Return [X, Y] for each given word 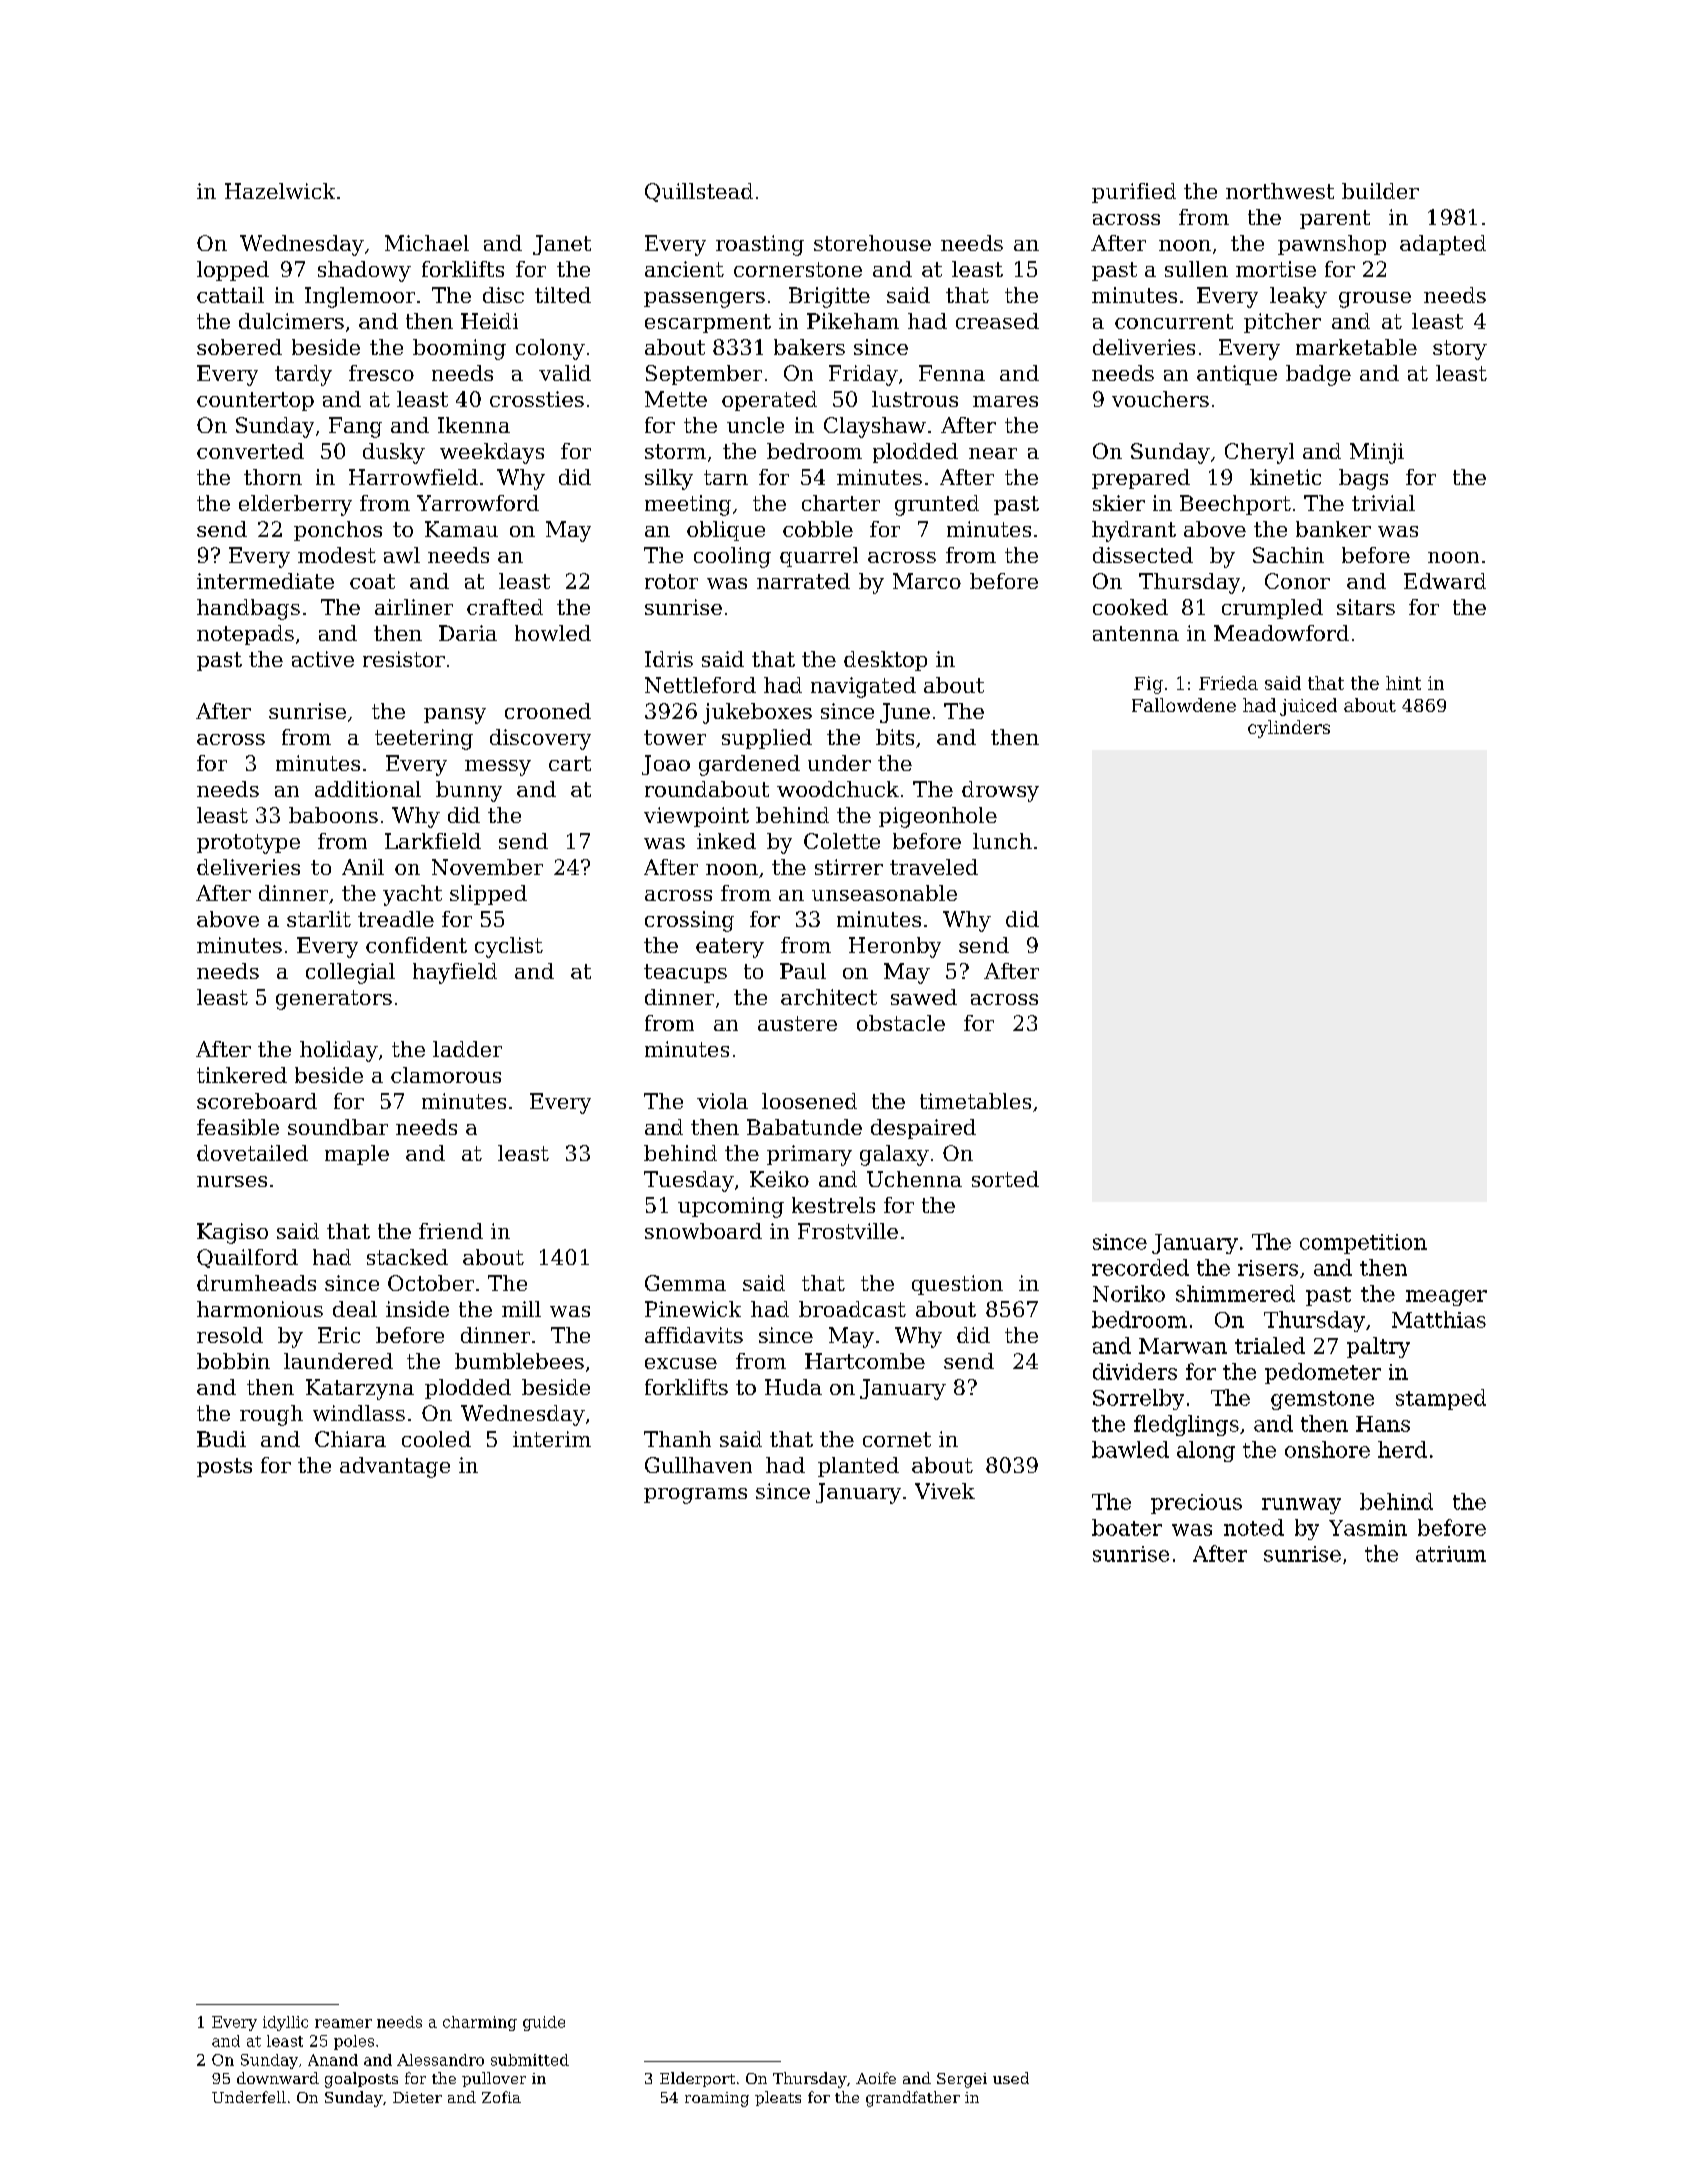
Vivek [945, 1491]
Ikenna [474, 425]
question [957, 1285]
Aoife [876, 2078]
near [993, 453]
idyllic [285, 2023]
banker [1333, 529]
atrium [1451, 1554]
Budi [221, 1439]
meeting [688, 505]
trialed [1270, 1345]
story [1460, 350]
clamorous [446, 1075]
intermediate [265, 581]
